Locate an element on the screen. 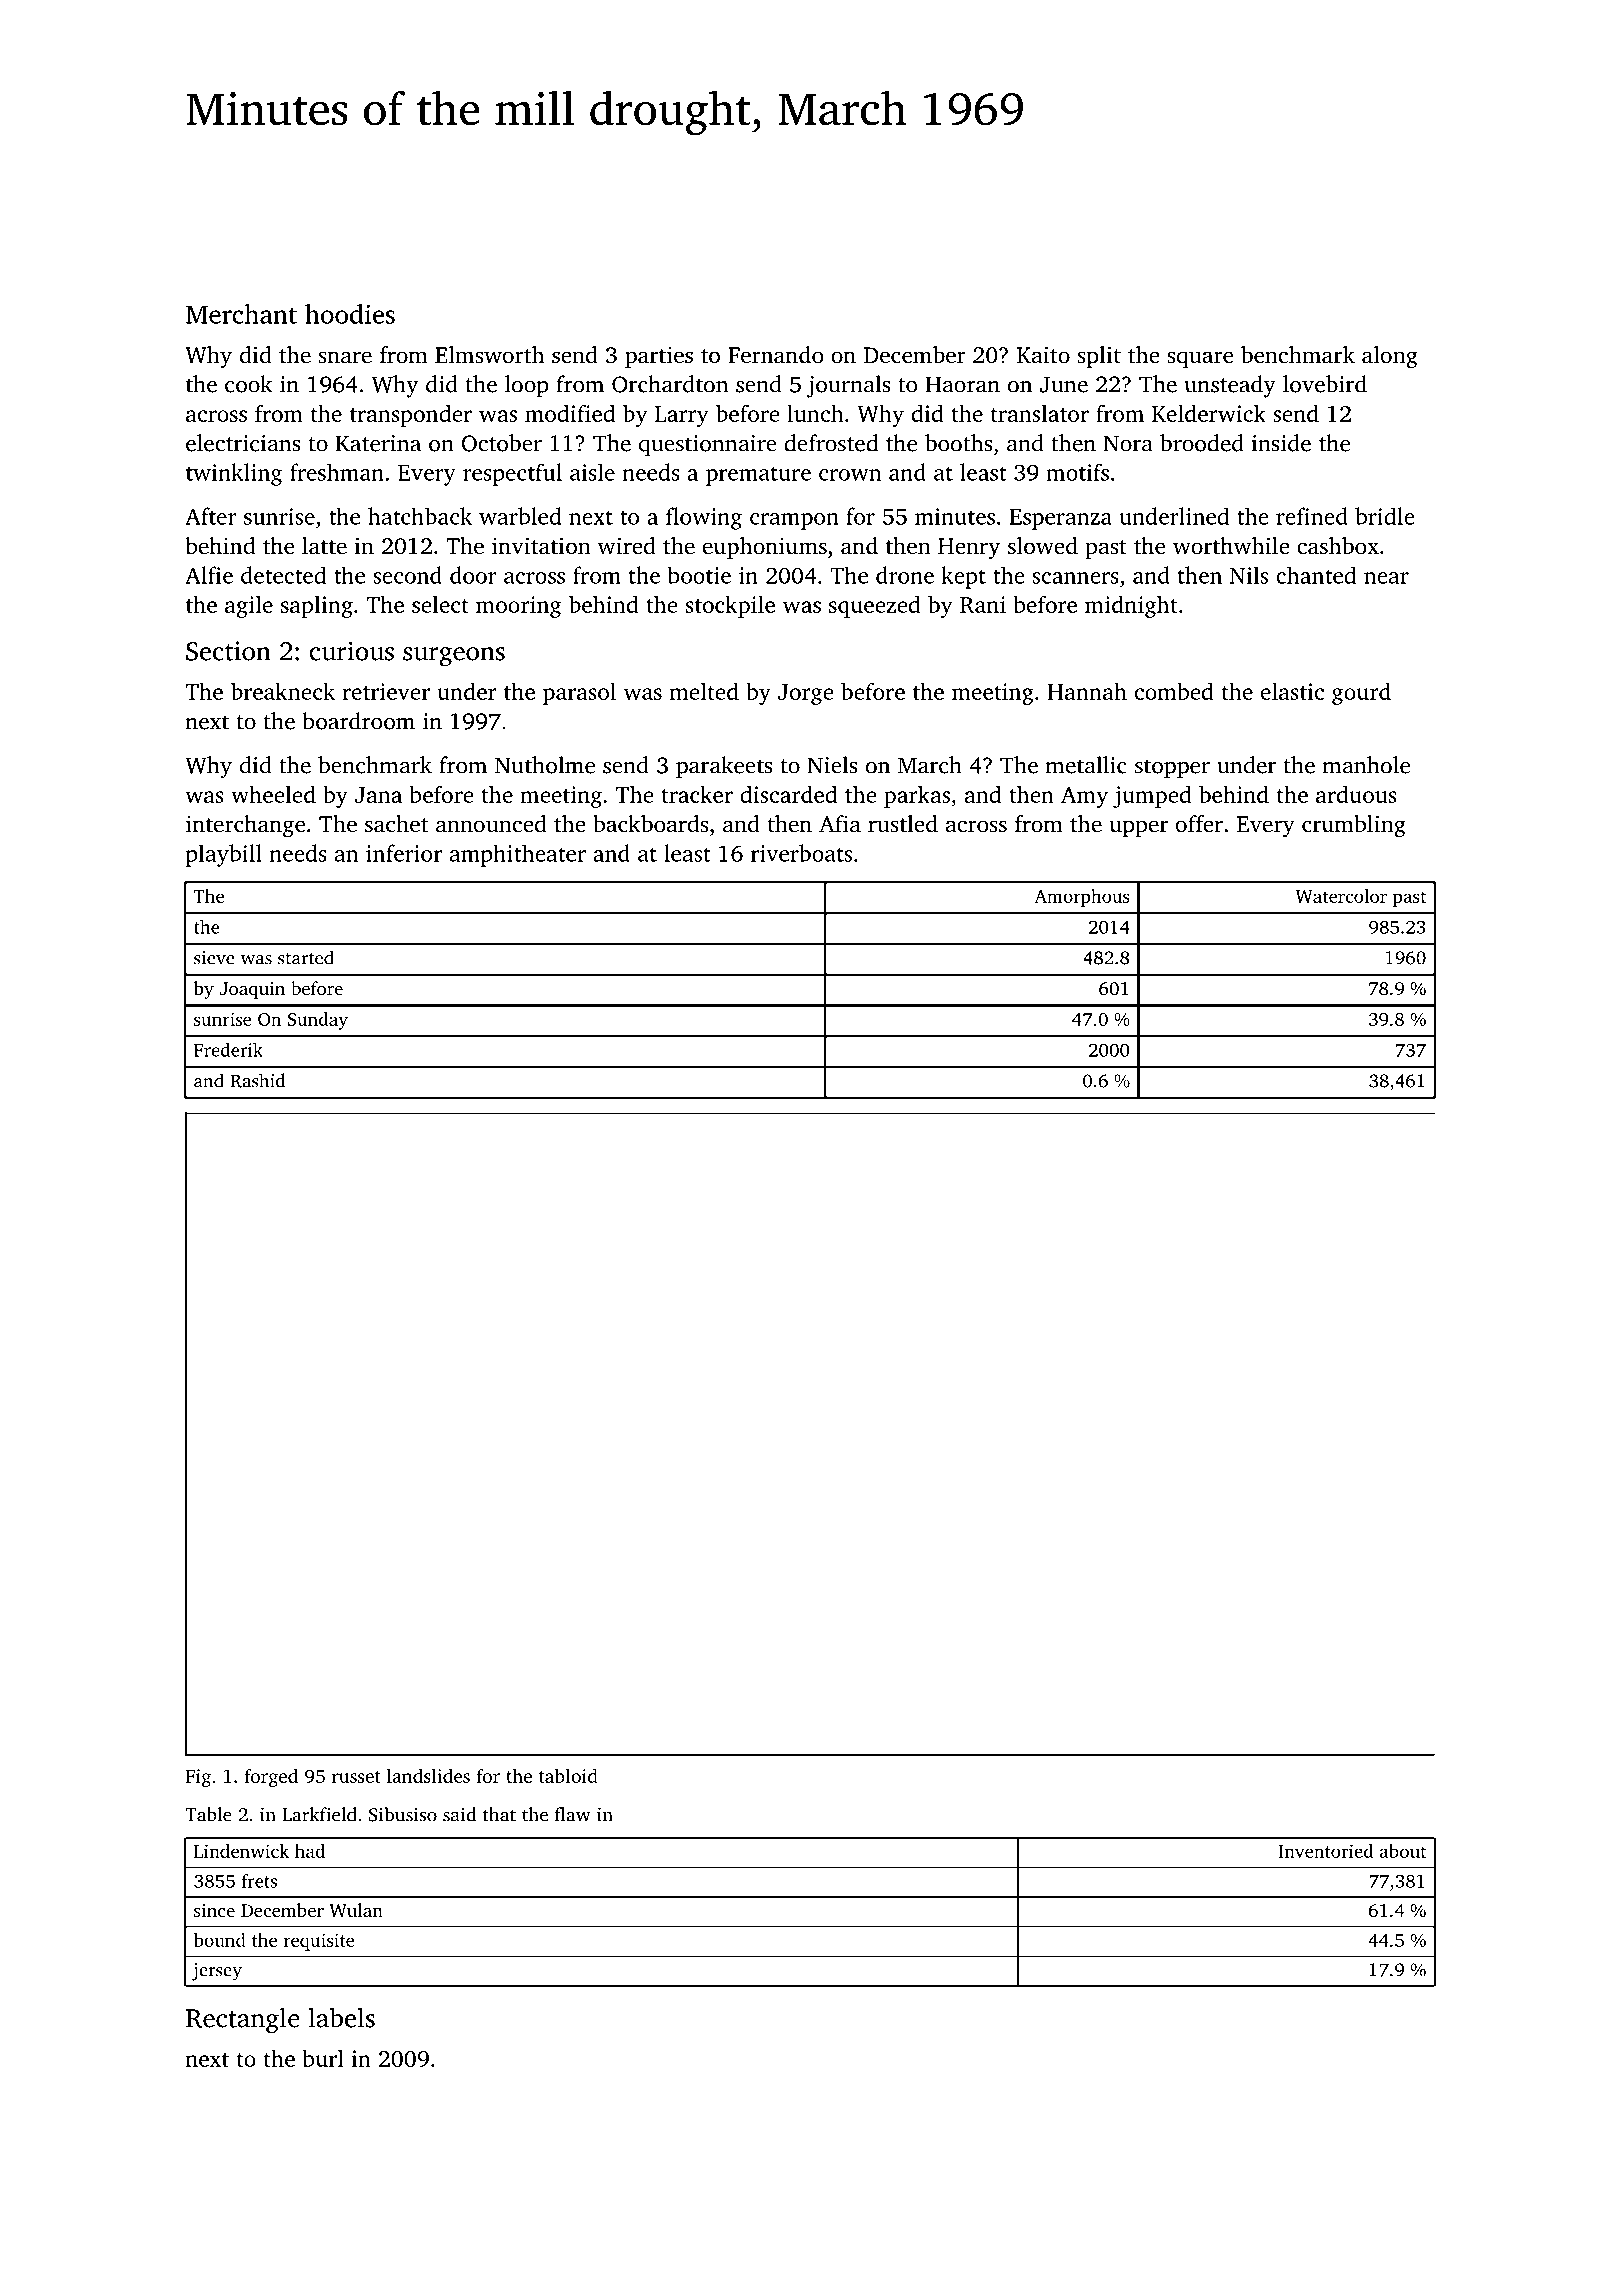  riverboats is located at coordinates (801, 853).
